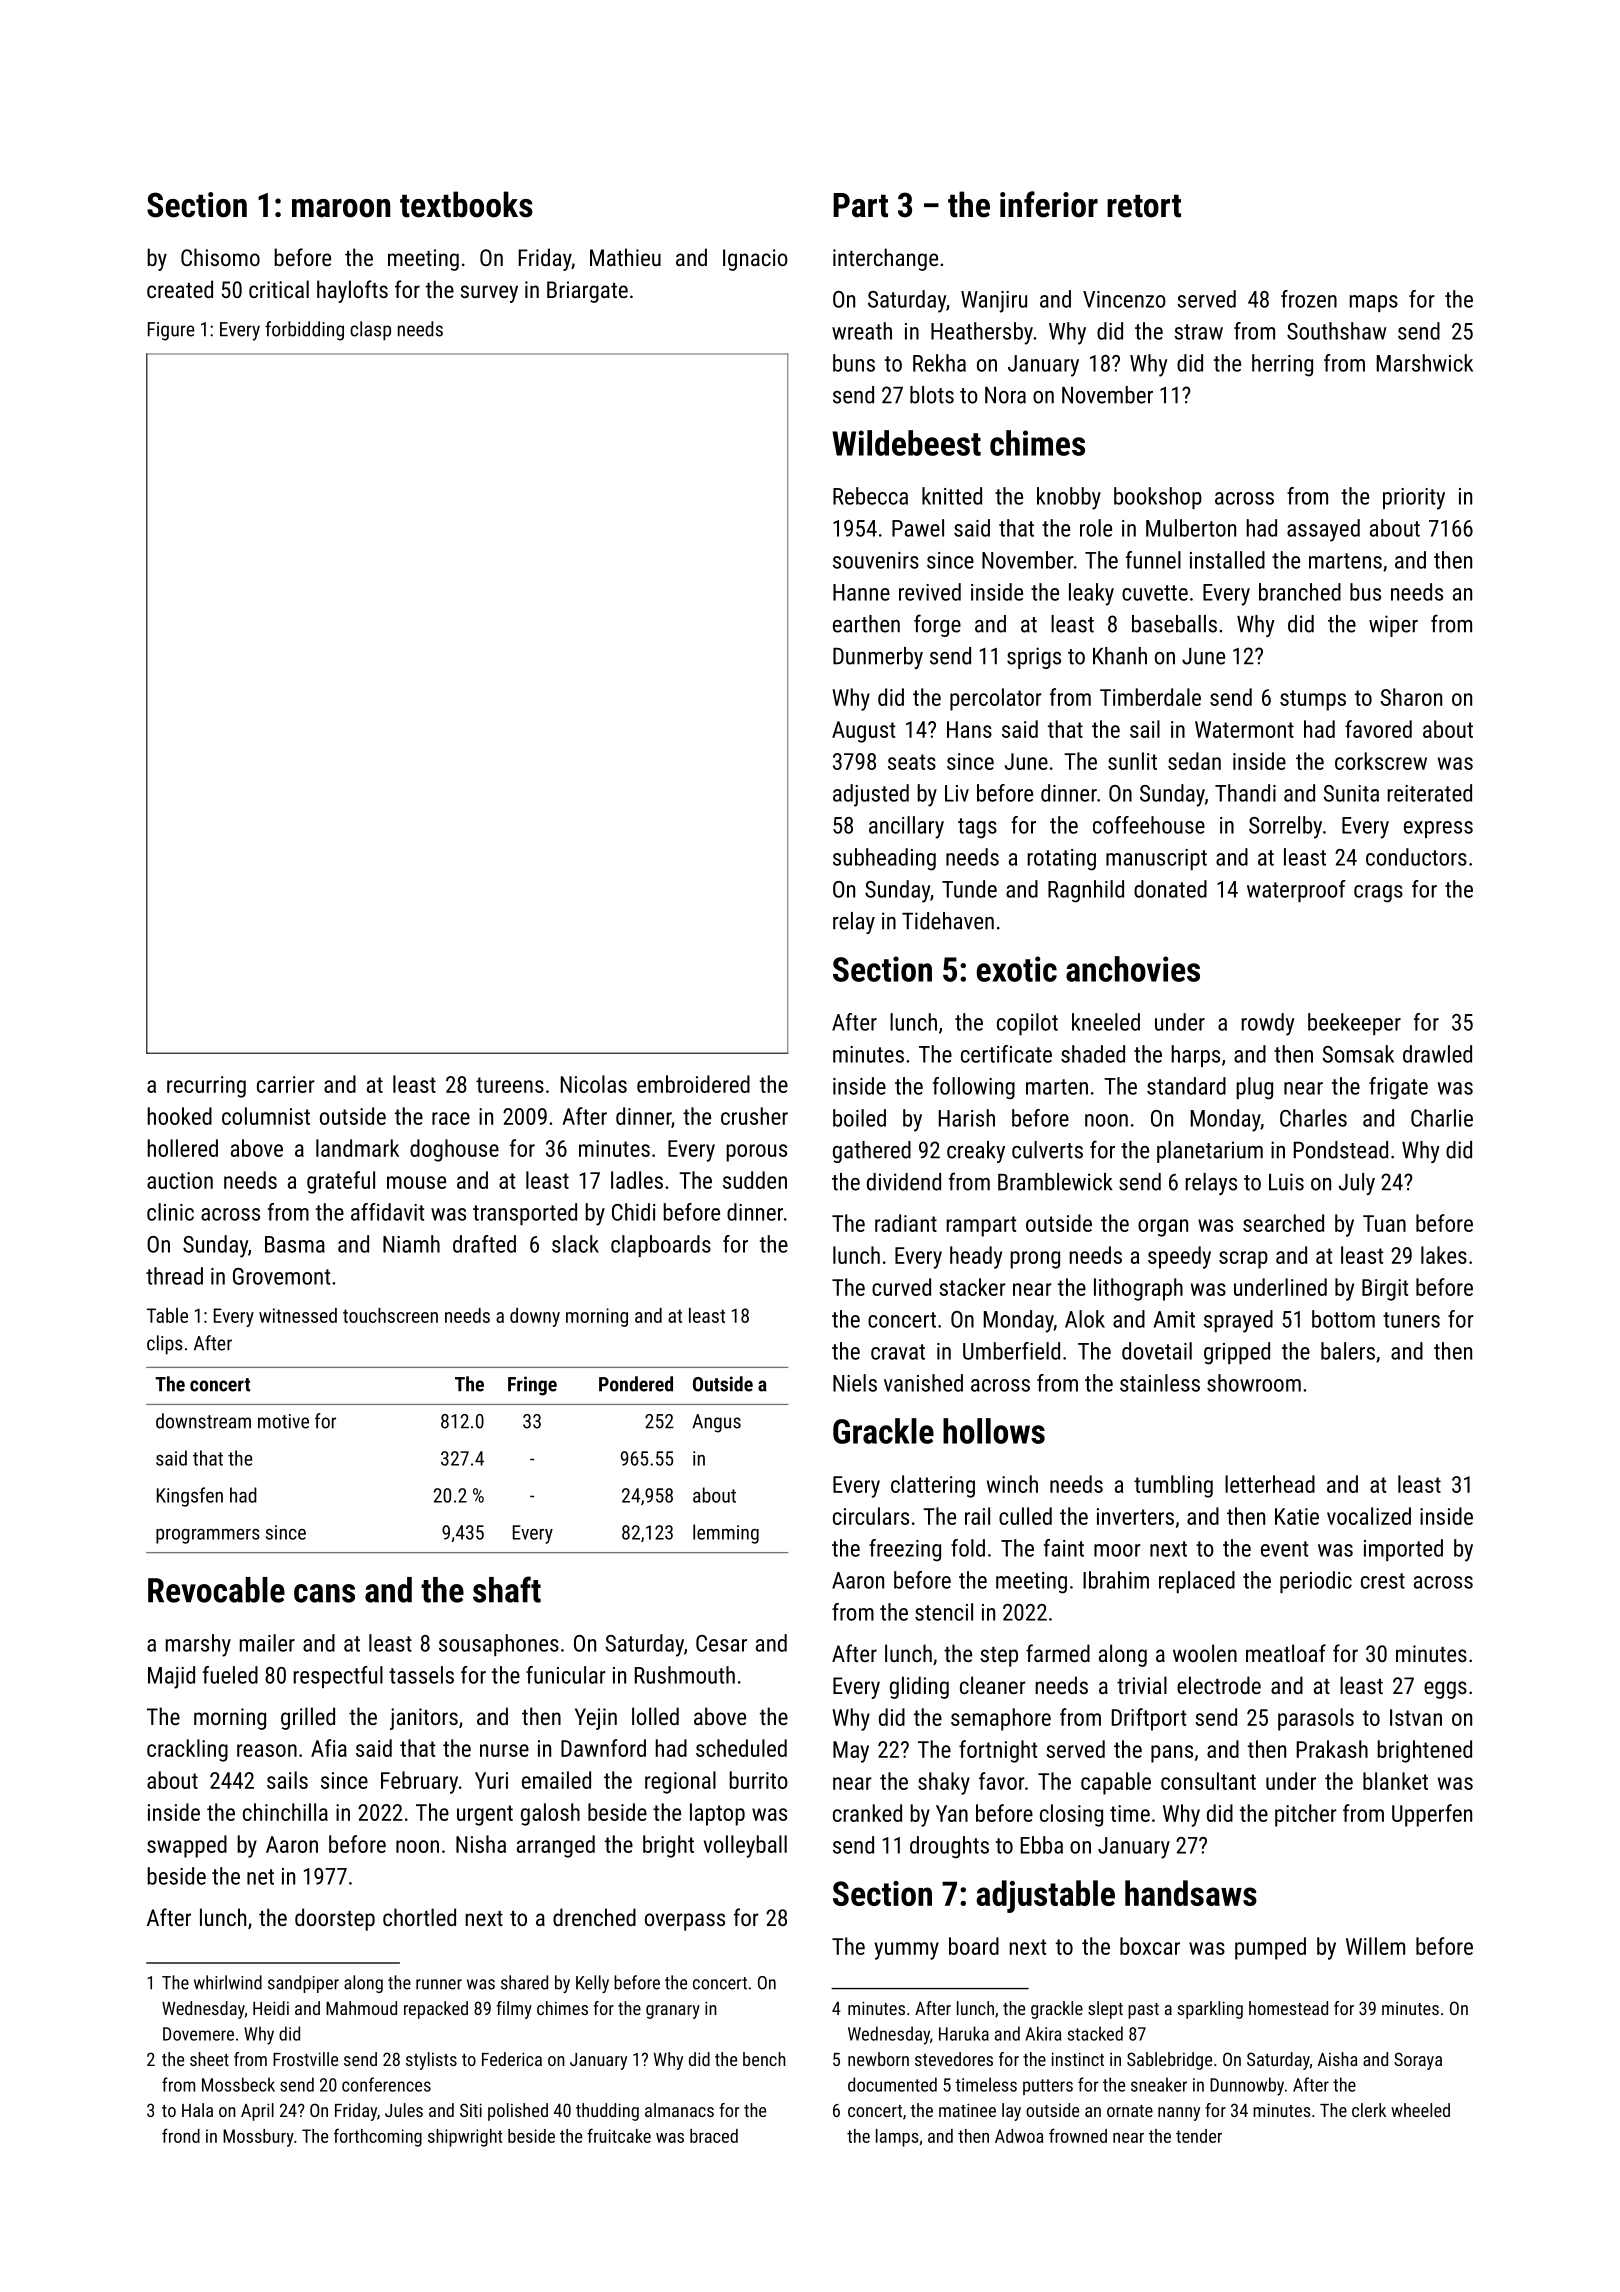 This screenshot has width=1620, height=2292. I want to click on filmy, so click(514, 2010).
